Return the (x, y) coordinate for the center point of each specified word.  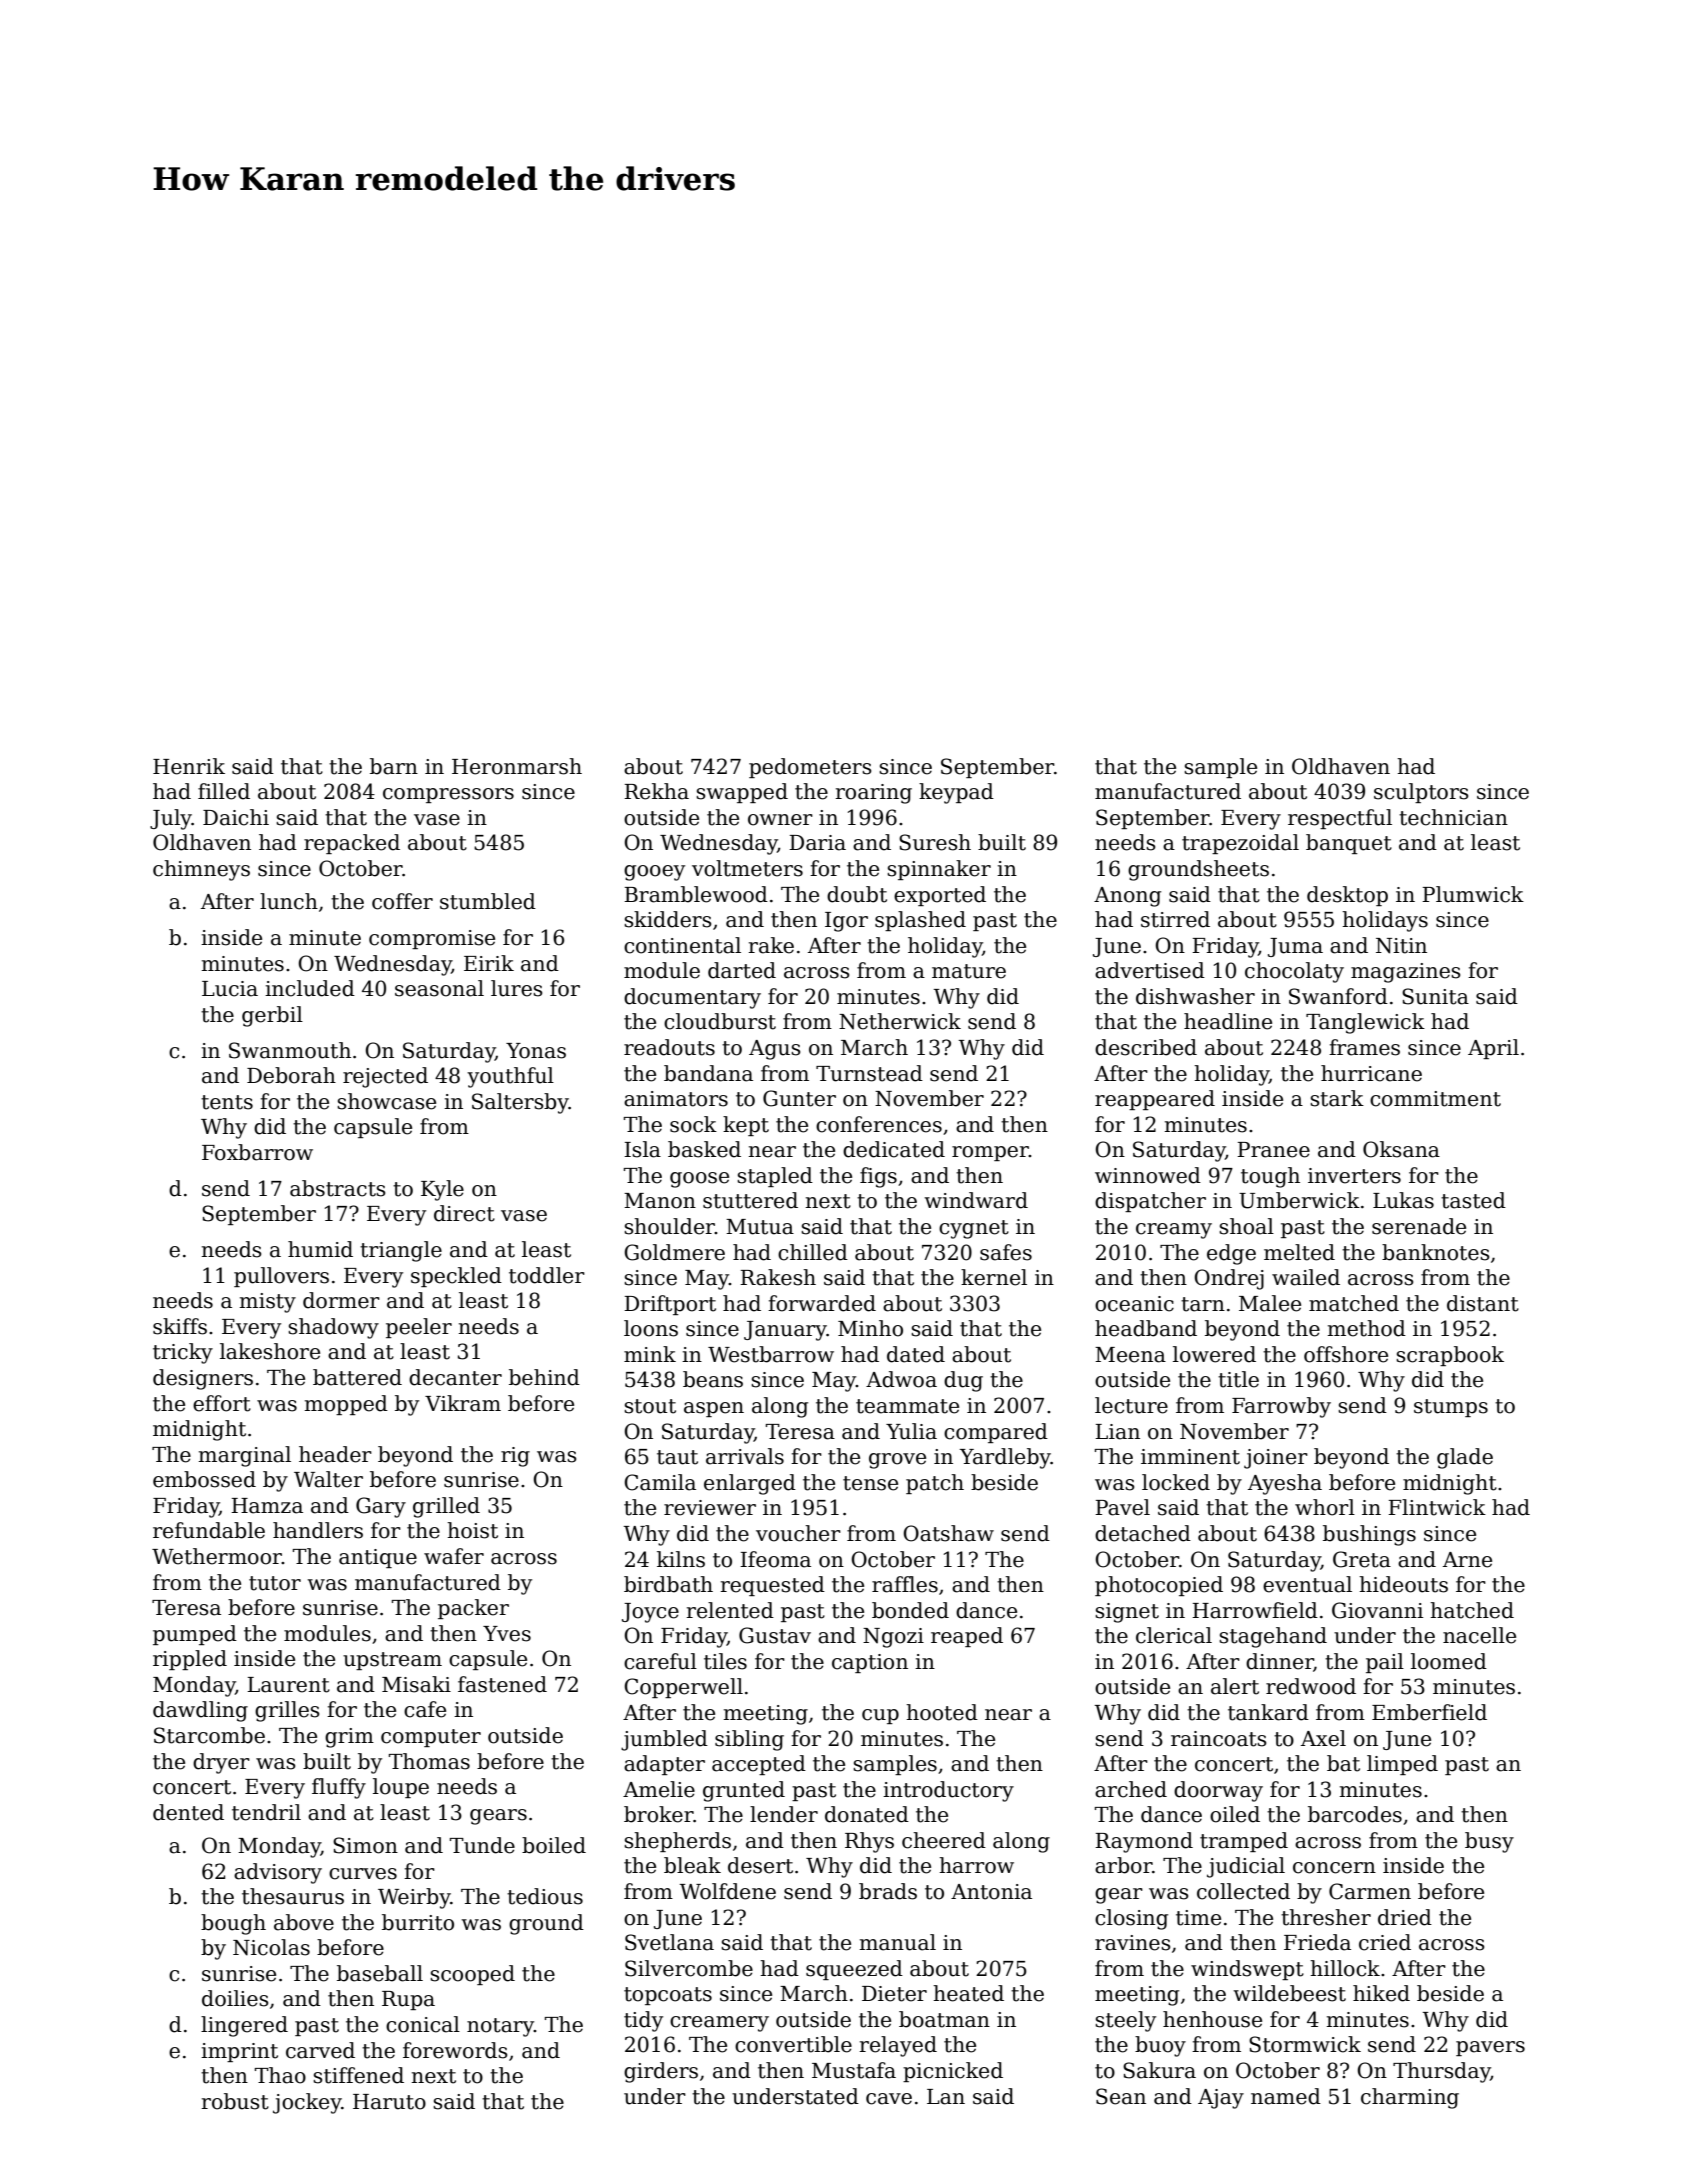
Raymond (1144, 1842)
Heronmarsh (517, 766)
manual (898, 1942)
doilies (235, 1998)
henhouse (1212, 2019)
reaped (967, 1637)
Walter (328, 1479)
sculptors (1421, 793)
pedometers (810, 768)
